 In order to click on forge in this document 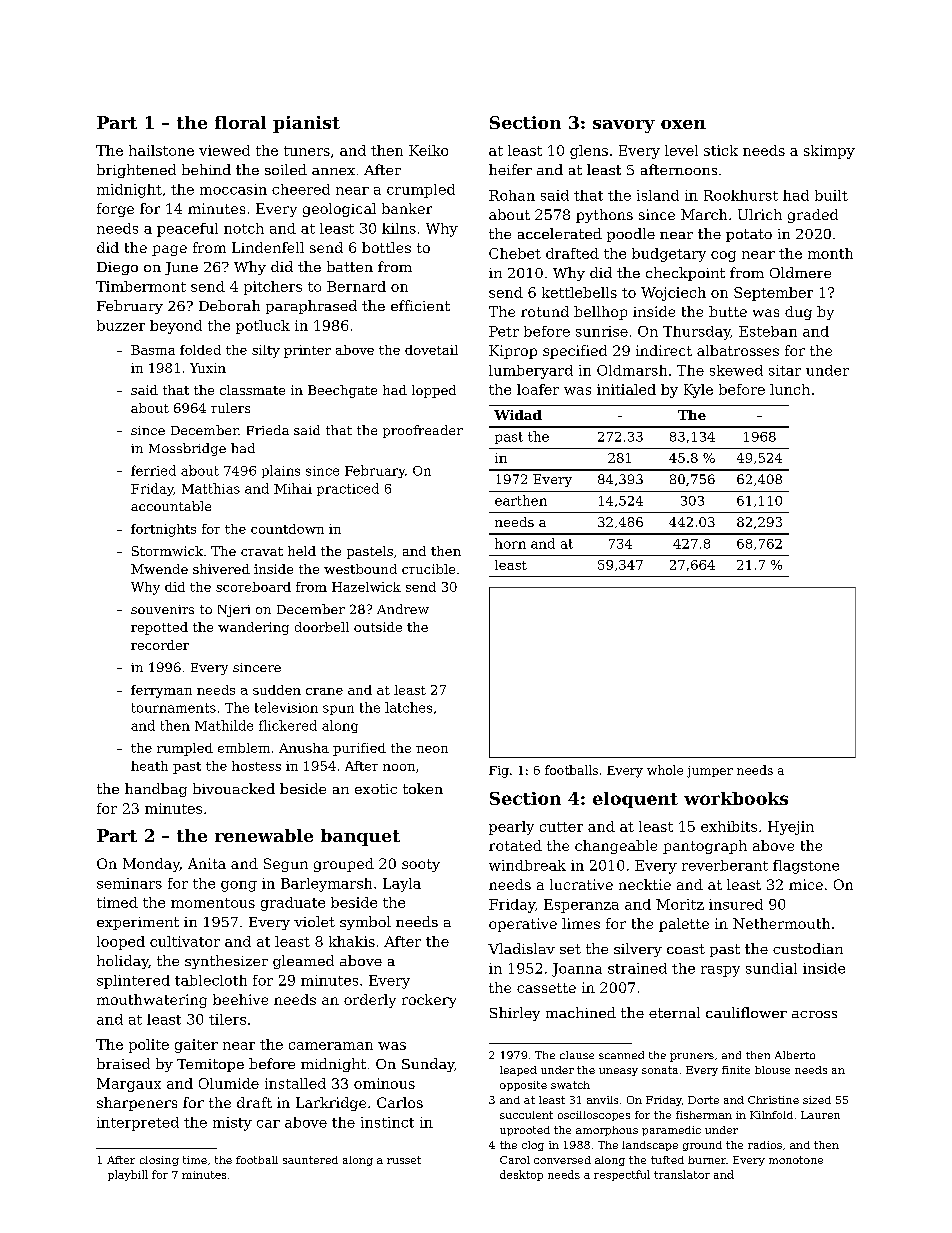, I will do `click(115, 210)`.
